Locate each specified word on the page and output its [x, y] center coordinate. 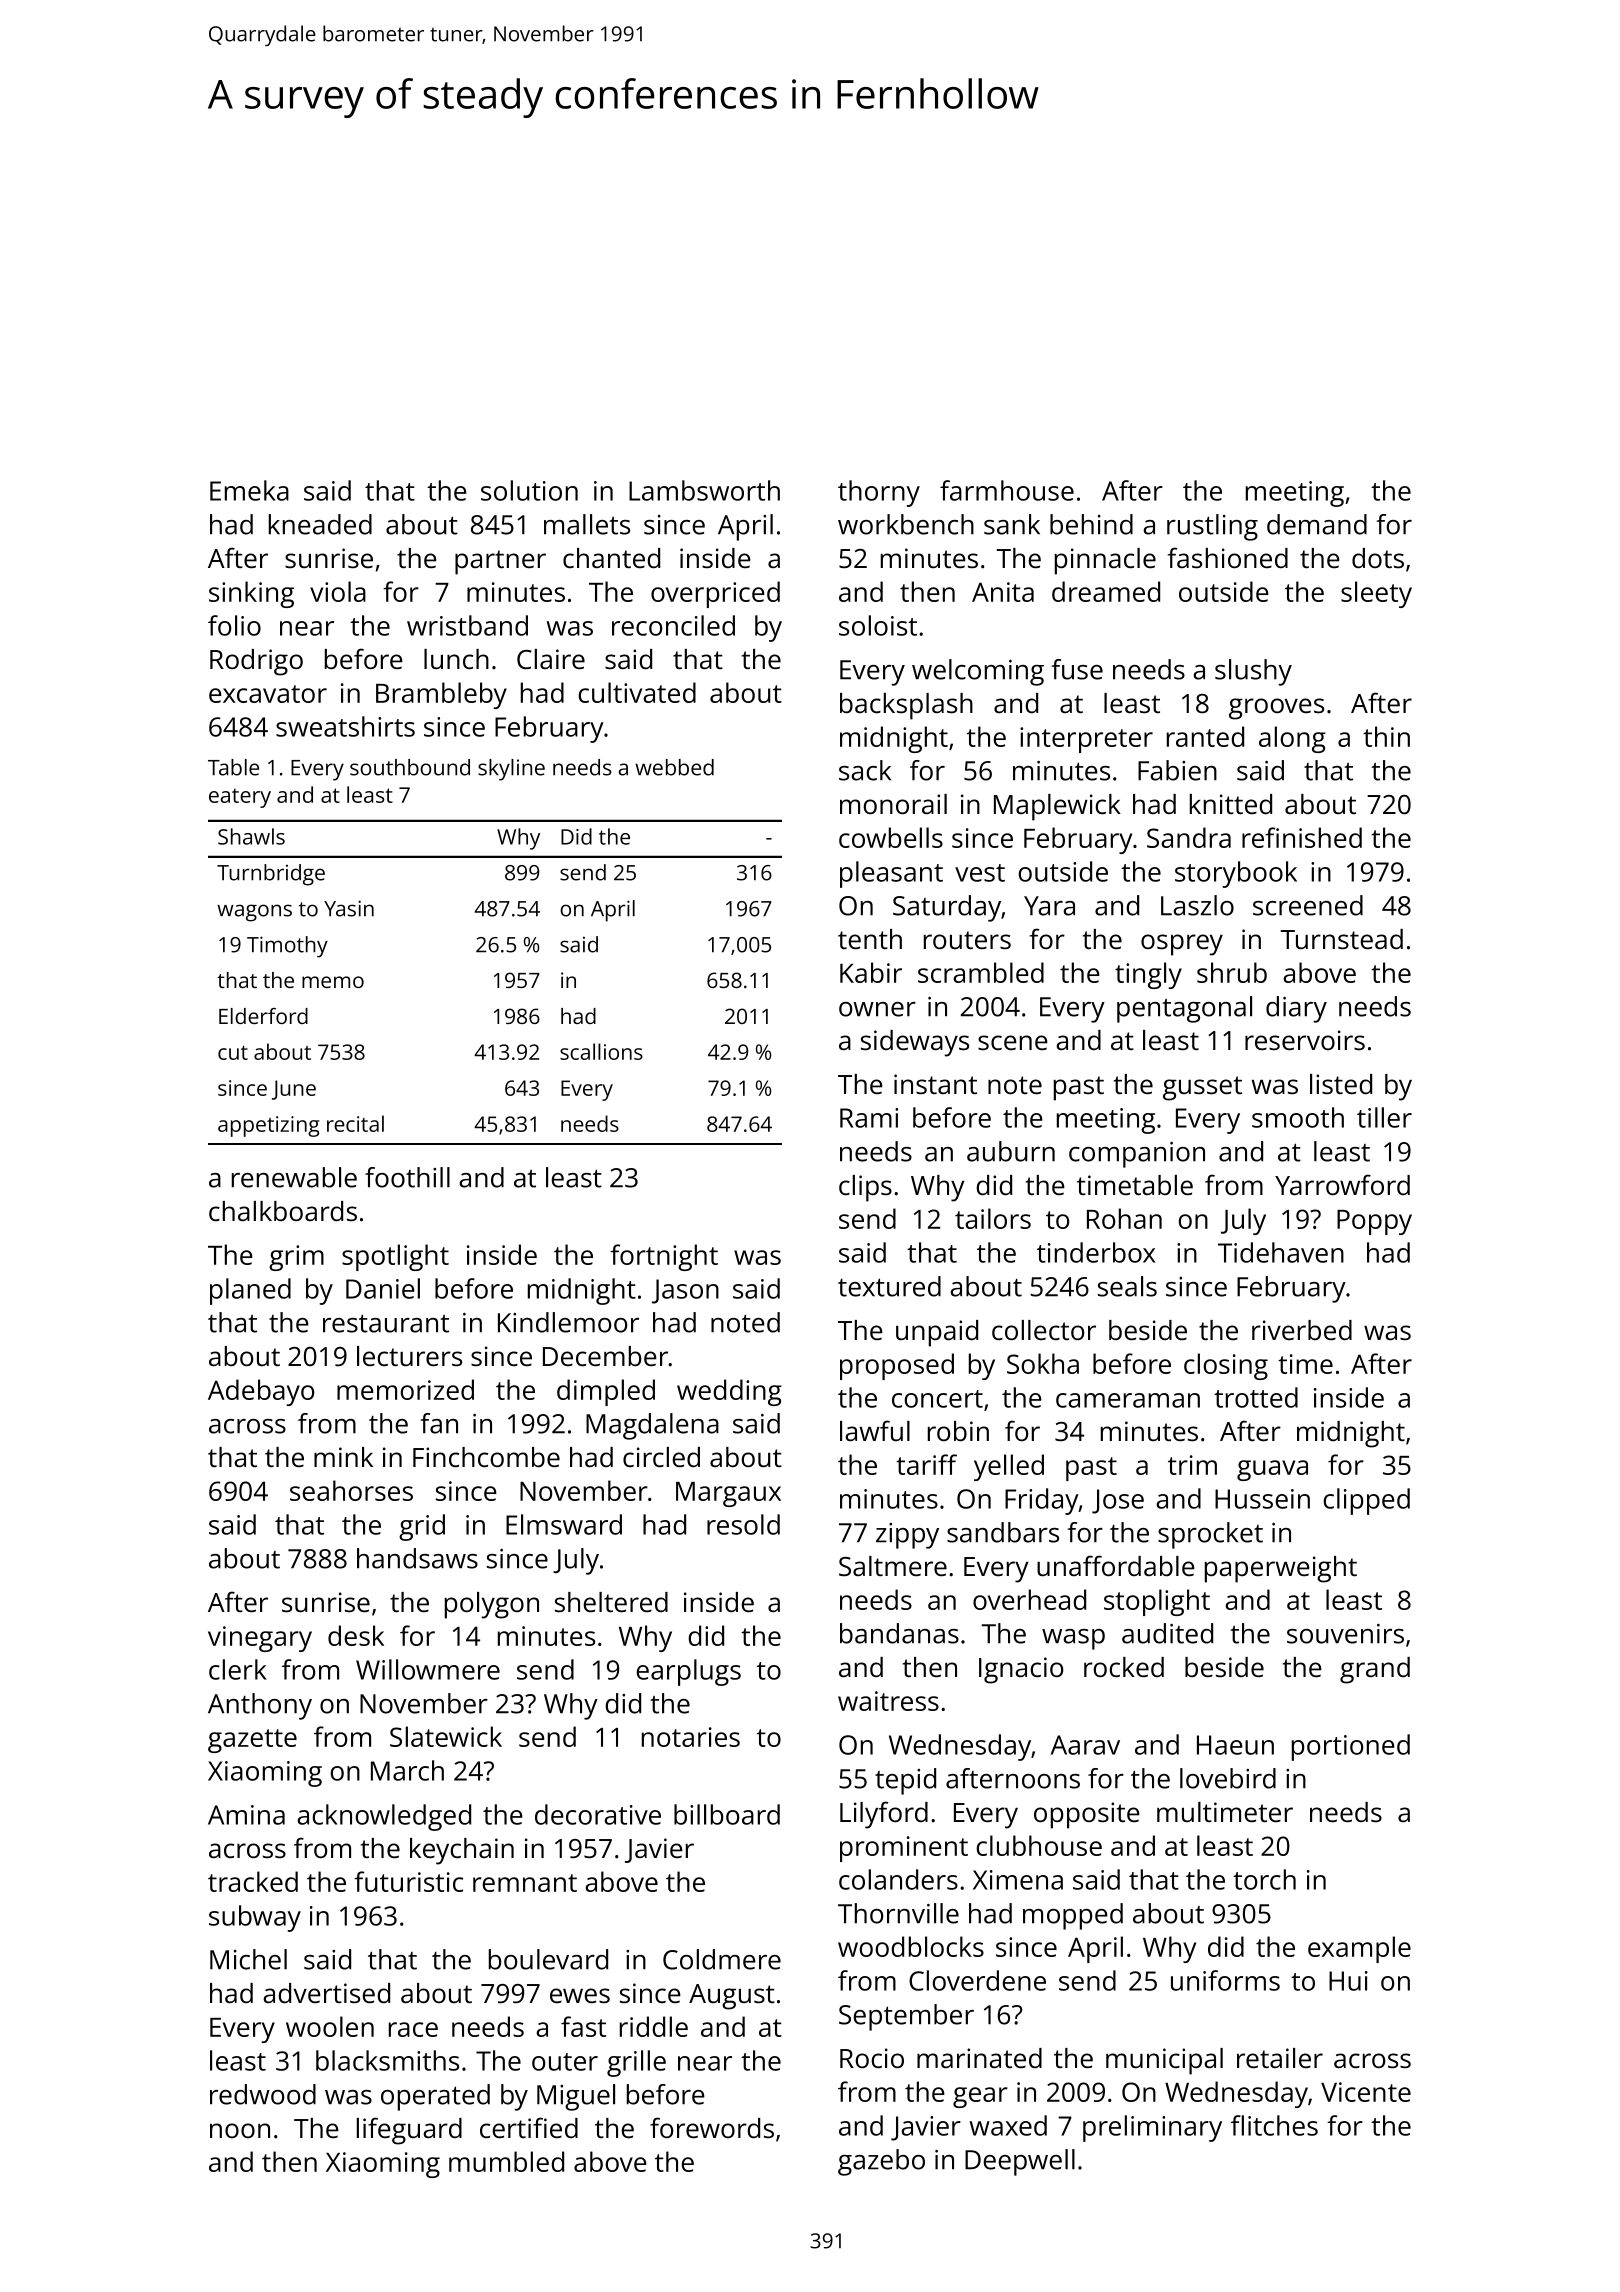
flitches [1274, 2125]
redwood [263, 2094]
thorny [879, 493]
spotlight [395, 1257]
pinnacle [1105, 561]
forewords [712, 2128]
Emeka [249, 490]
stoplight [1157, 1602]
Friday [1042, 1501]
